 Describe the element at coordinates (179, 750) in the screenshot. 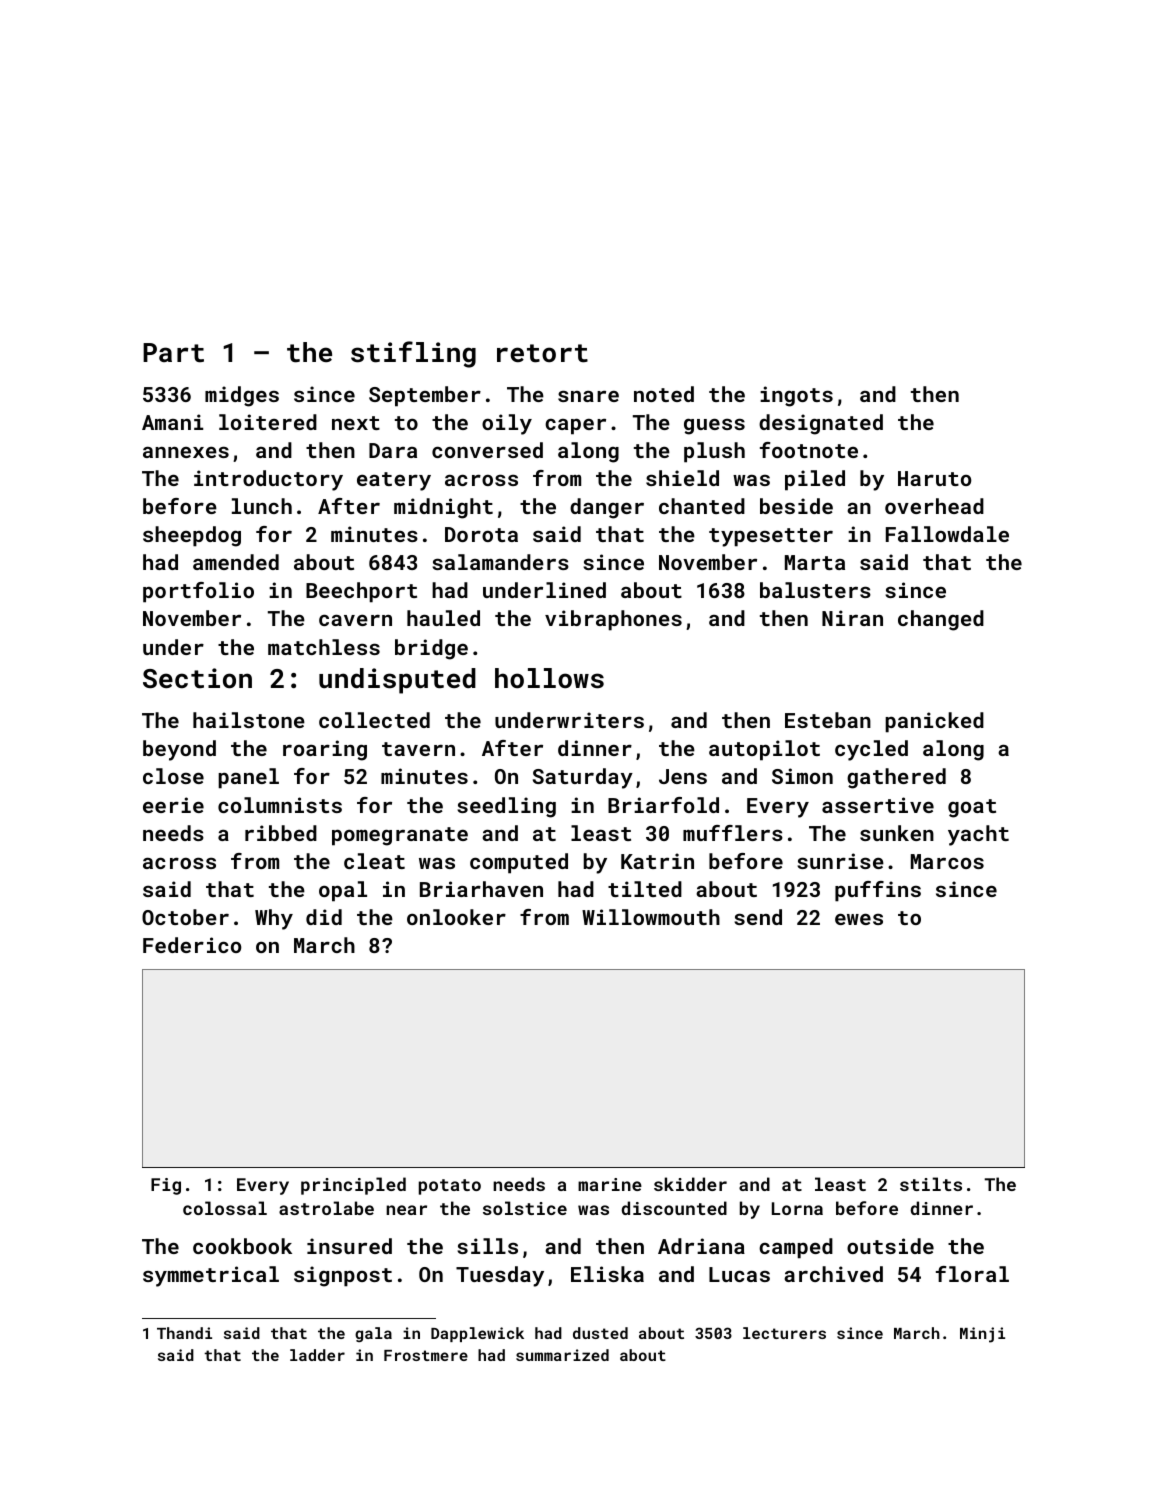

I see `beyond` at that location.
